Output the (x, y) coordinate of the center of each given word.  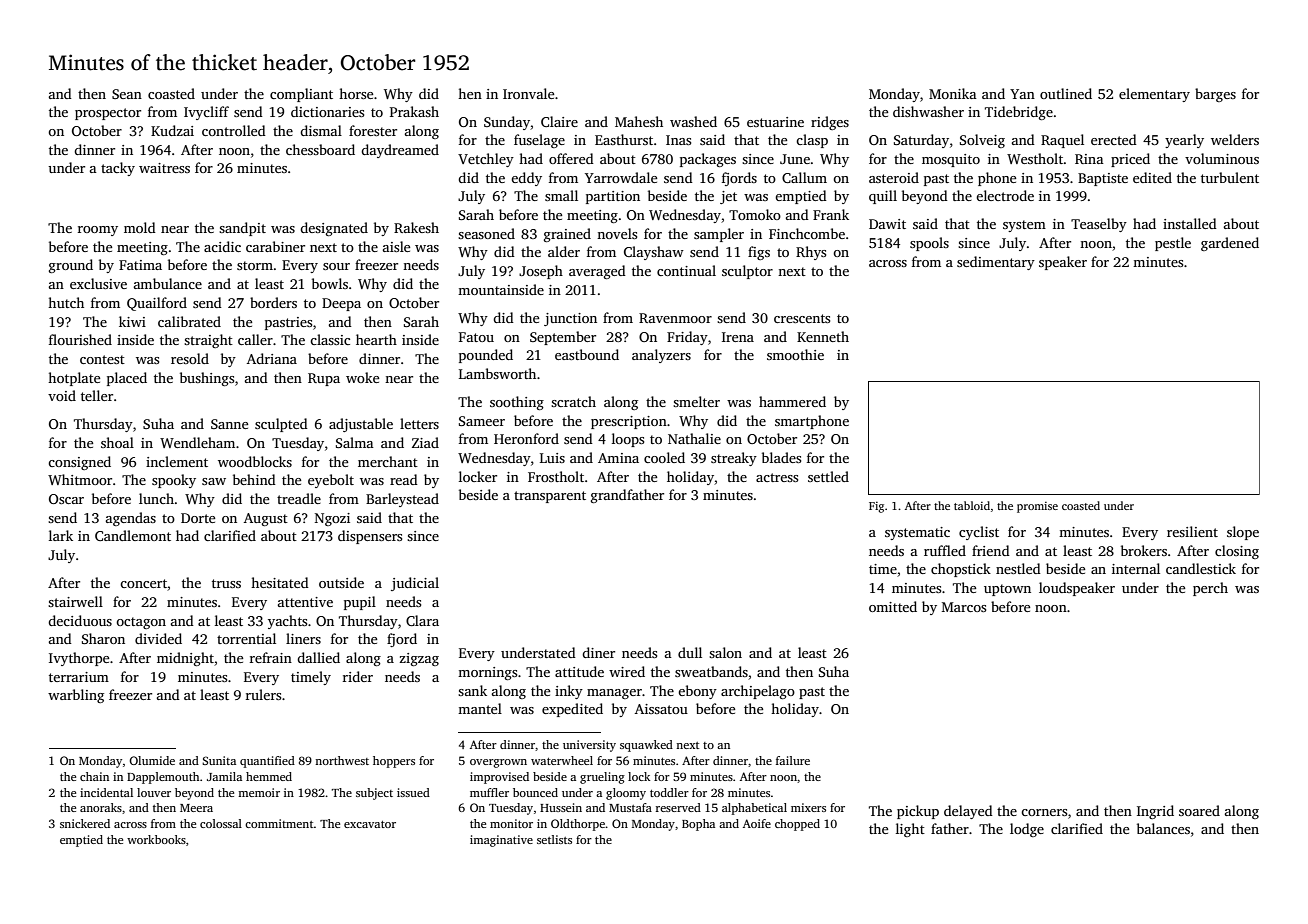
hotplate (74, 379)
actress (777, 477)
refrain (271, 657)
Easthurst (624, 139)
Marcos (964, 607)
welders (1235, 139)
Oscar (66, 499)
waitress (164, 168)
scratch (573, 401)
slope (1243, 533)
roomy (98, 231)
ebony (697, 692)
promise (1037, 507)
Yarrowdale (621, 177)
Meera (196, 808)
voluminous (1222, 158)
